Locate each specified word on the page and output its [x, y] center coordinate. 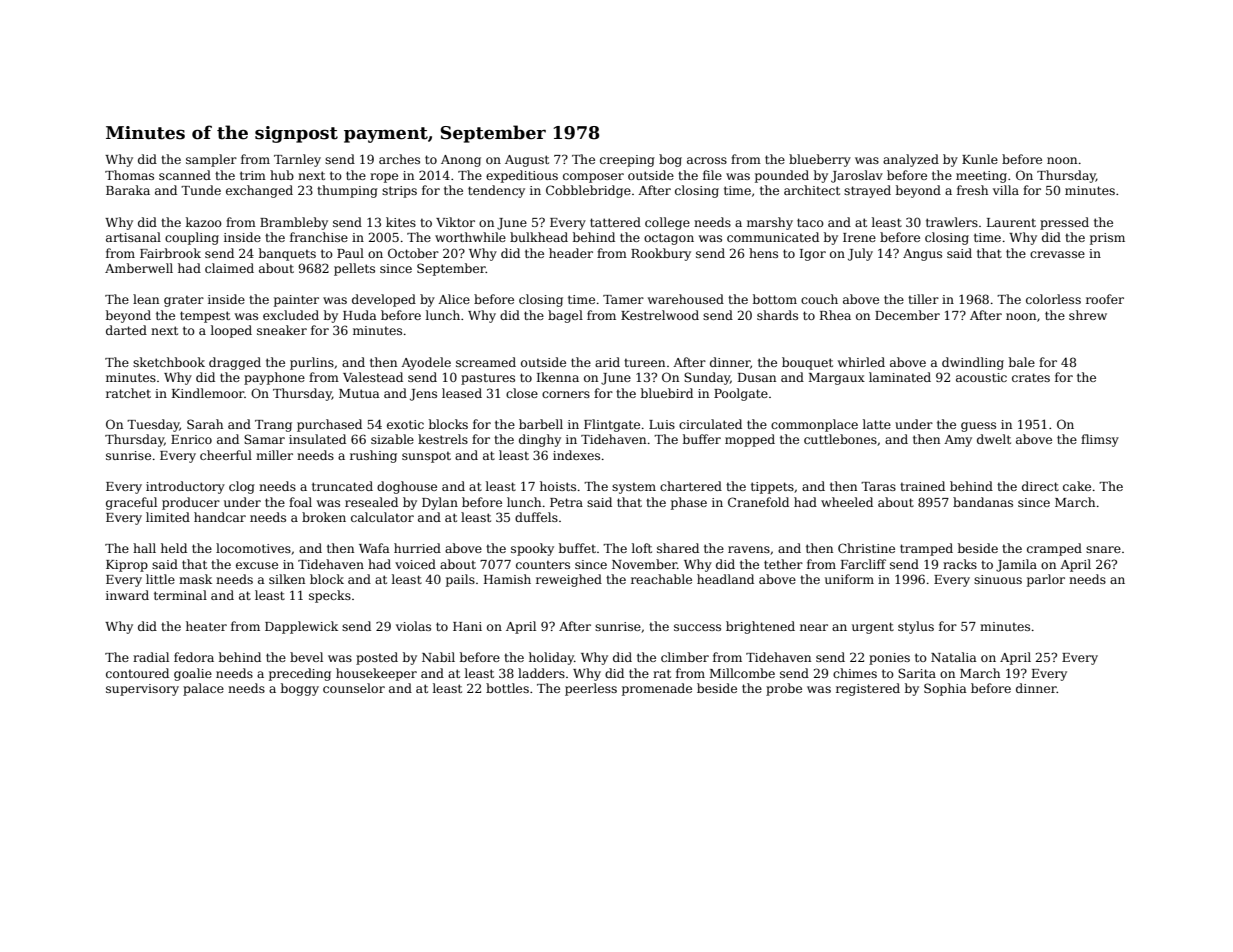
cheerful [226, 455]
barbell [541, 424]
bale [1022, 362]
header [571, 253]
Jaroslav [857, 176]
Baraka [128, 190]
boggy [300, 689]
